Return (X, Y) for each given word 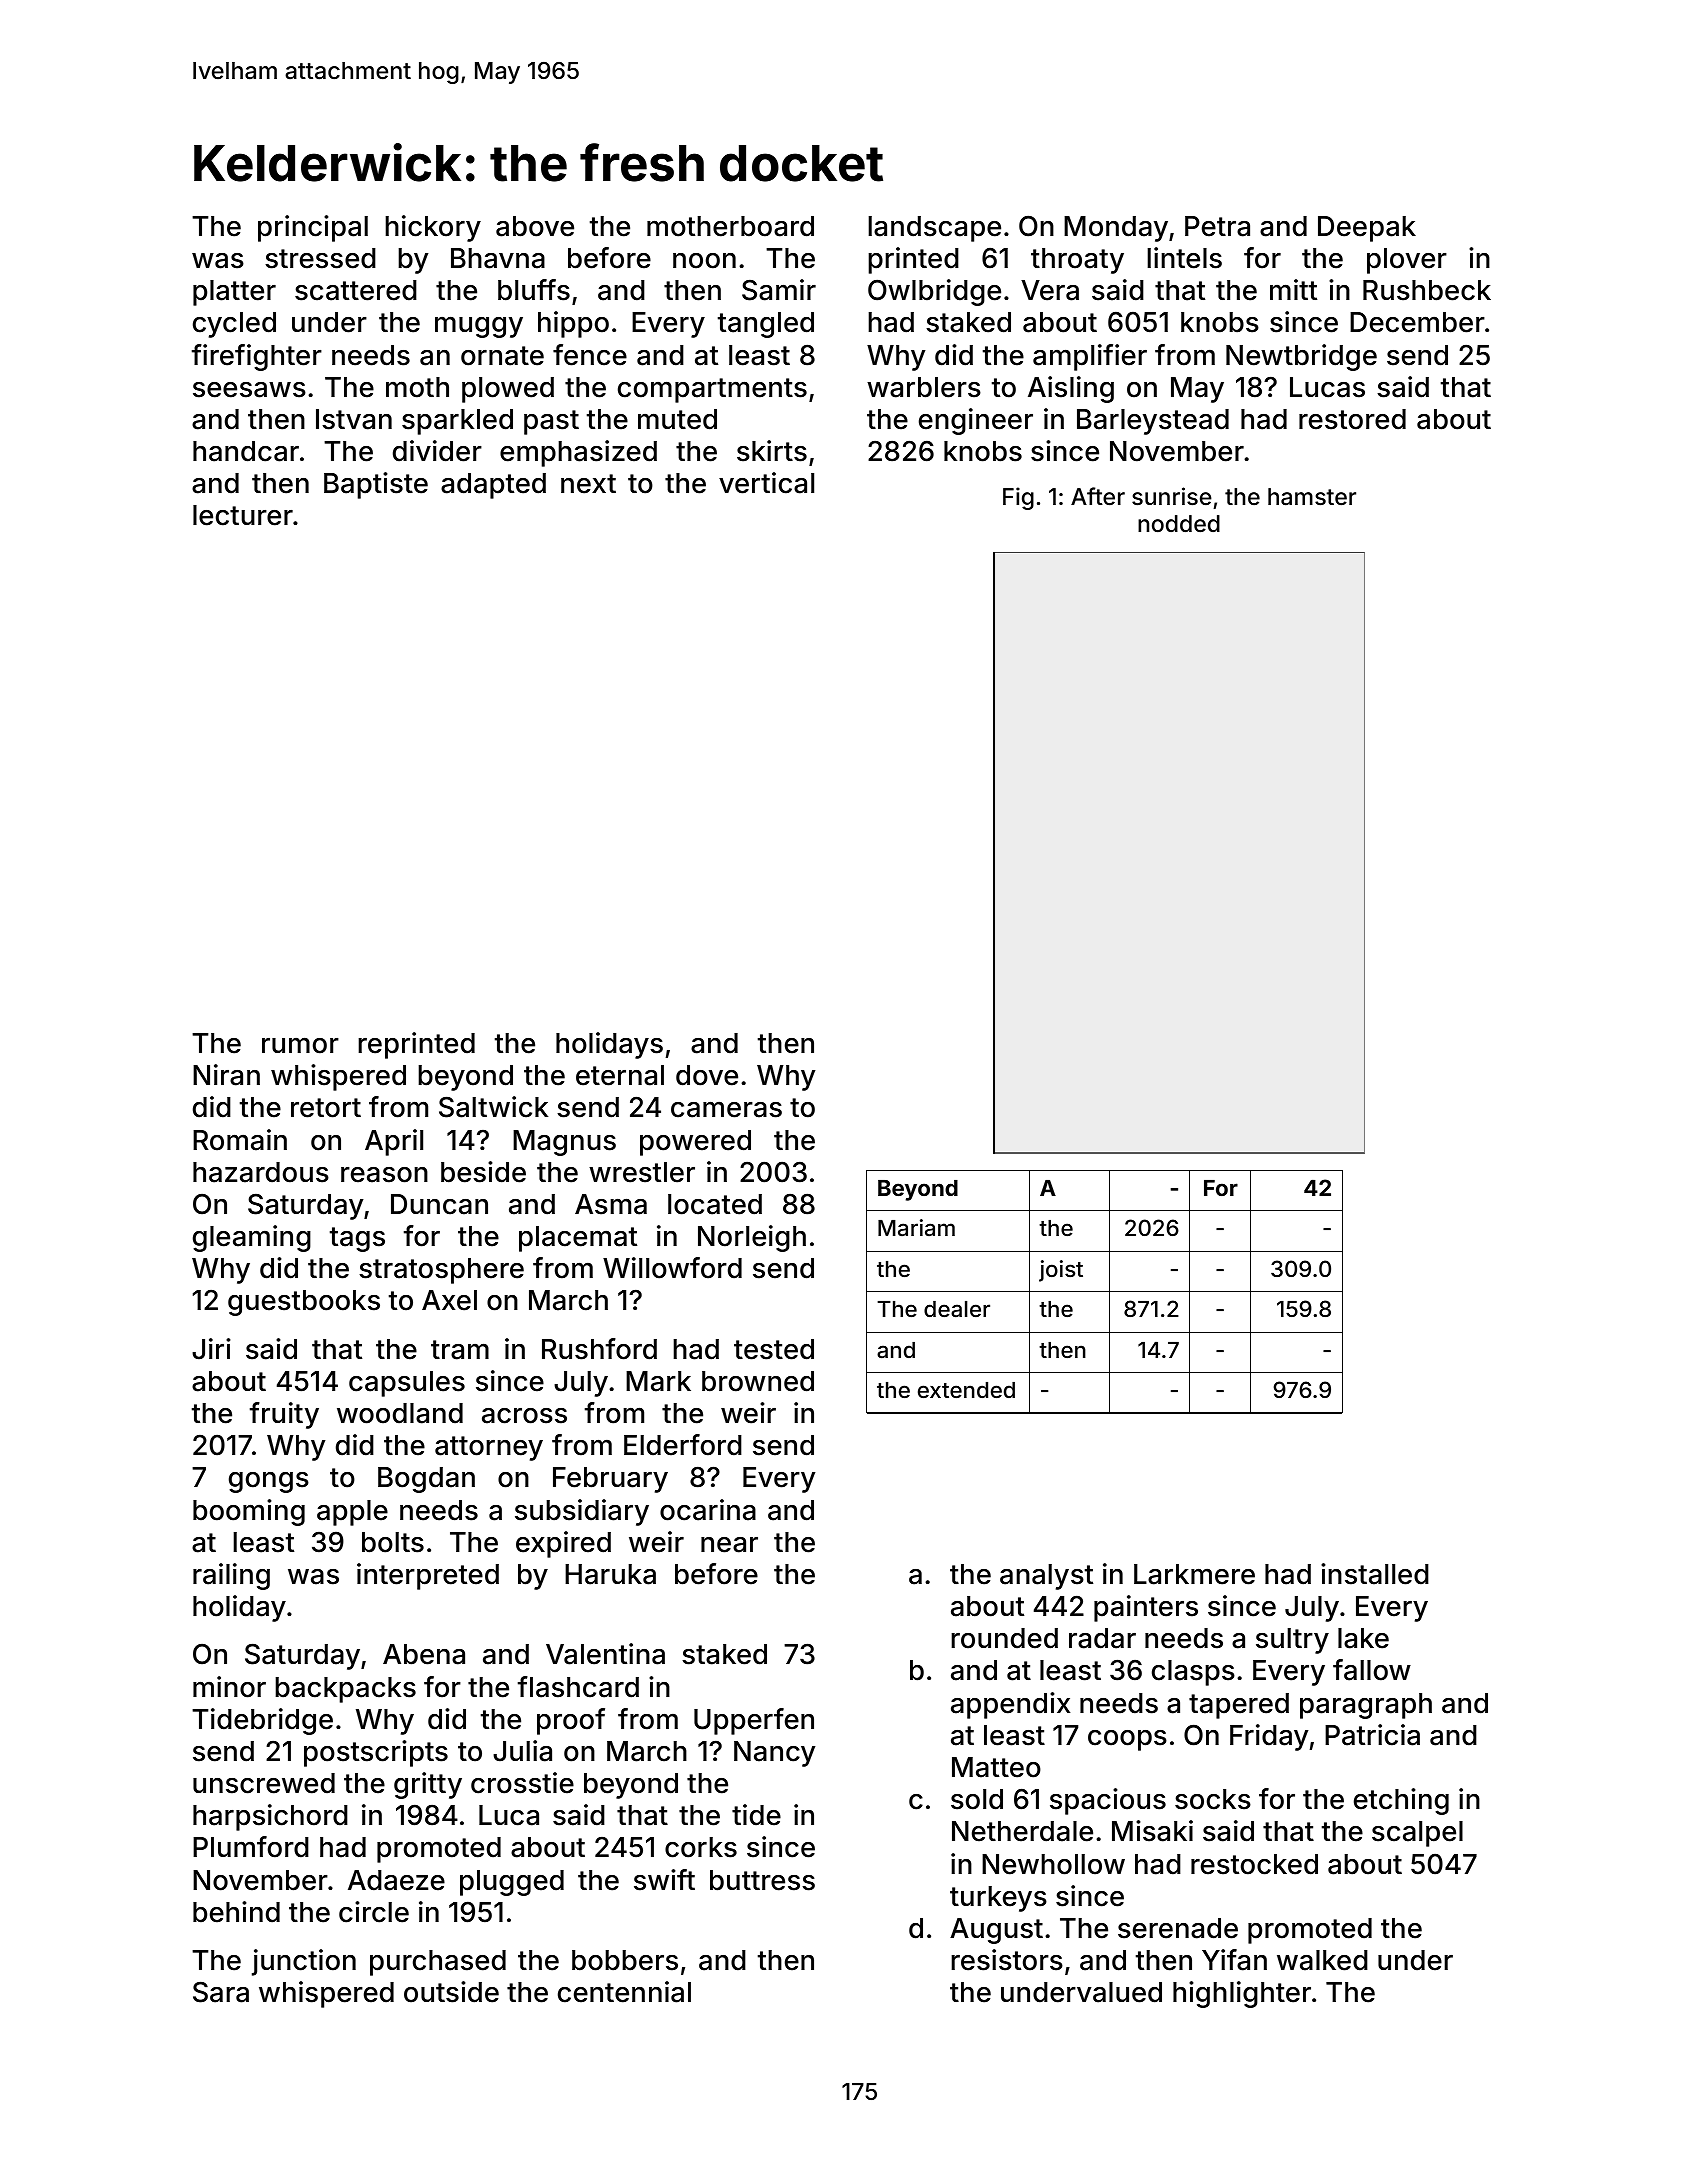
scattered (356, 290)
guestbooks (304, 1303)
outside (451, 1992)
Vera (1050, 290)
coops (1127, 1740)
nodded (1179, 524)
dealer (957, 1309)
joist (1061, 1271)
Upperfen (754, 1721)
